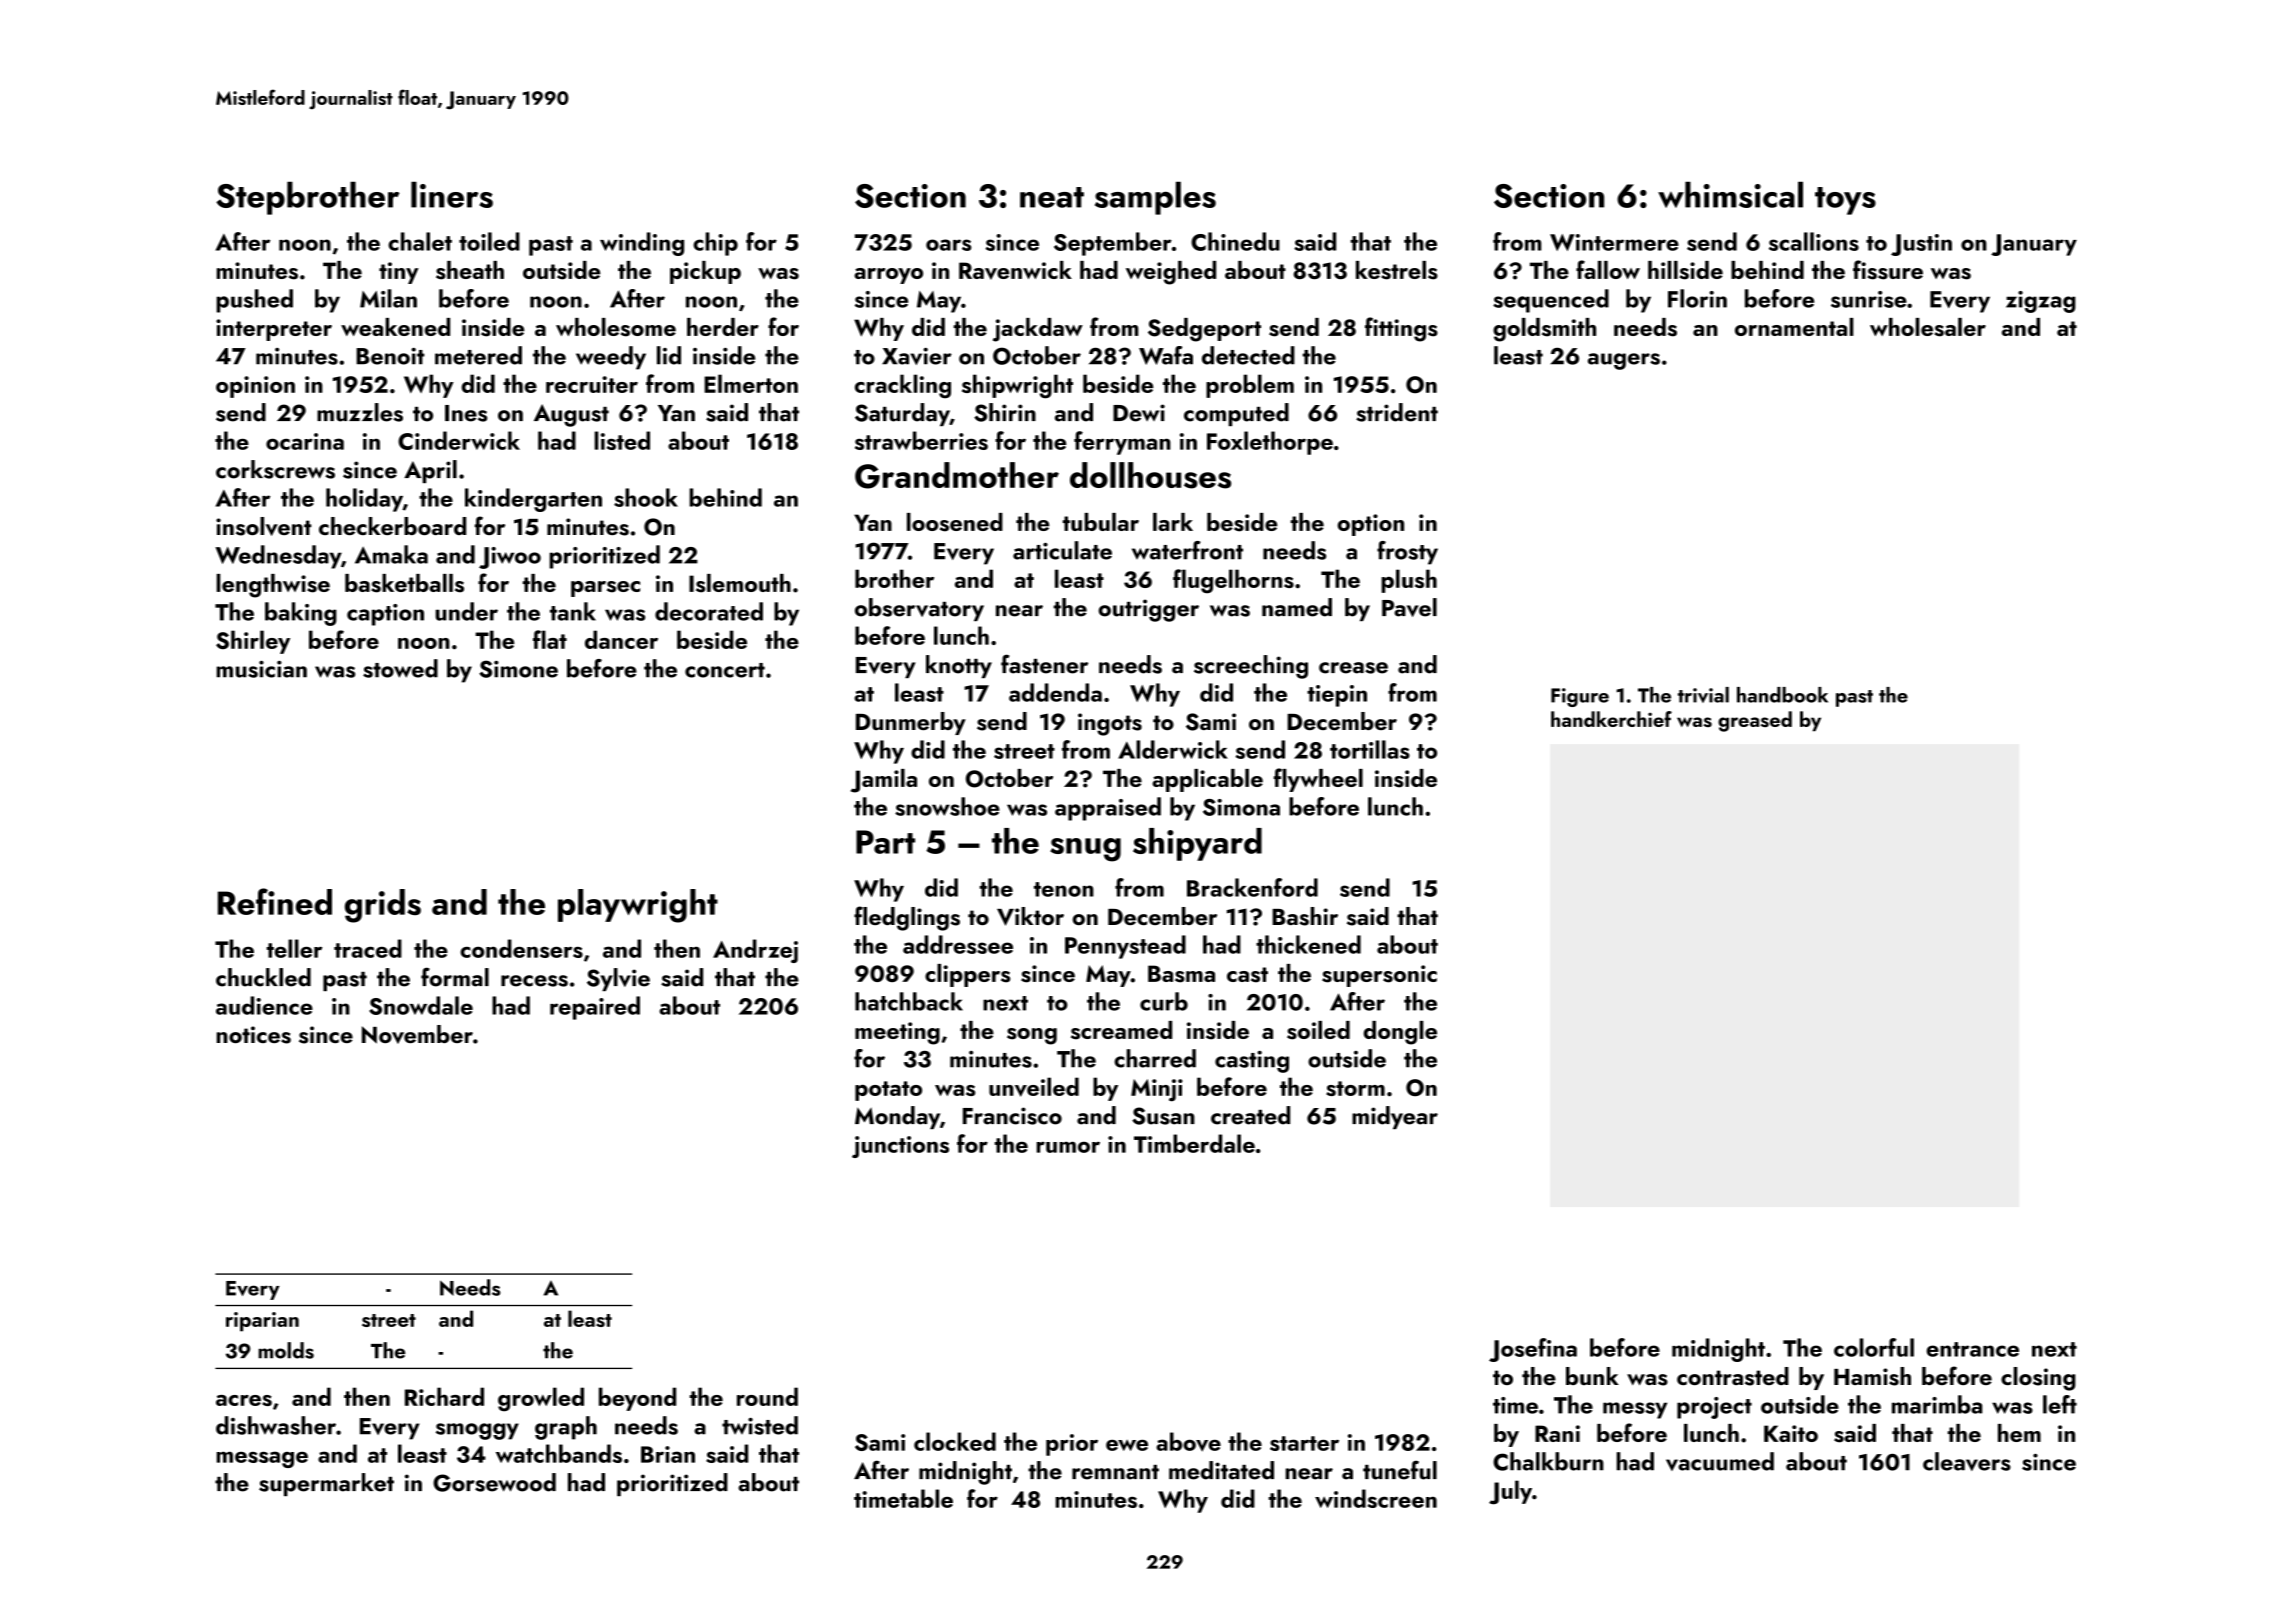 The height and width of the screenshot is (1620, 2292). Describe the element at coordinates (1755, 721) in the screenshot. I see `greased` at that location.
